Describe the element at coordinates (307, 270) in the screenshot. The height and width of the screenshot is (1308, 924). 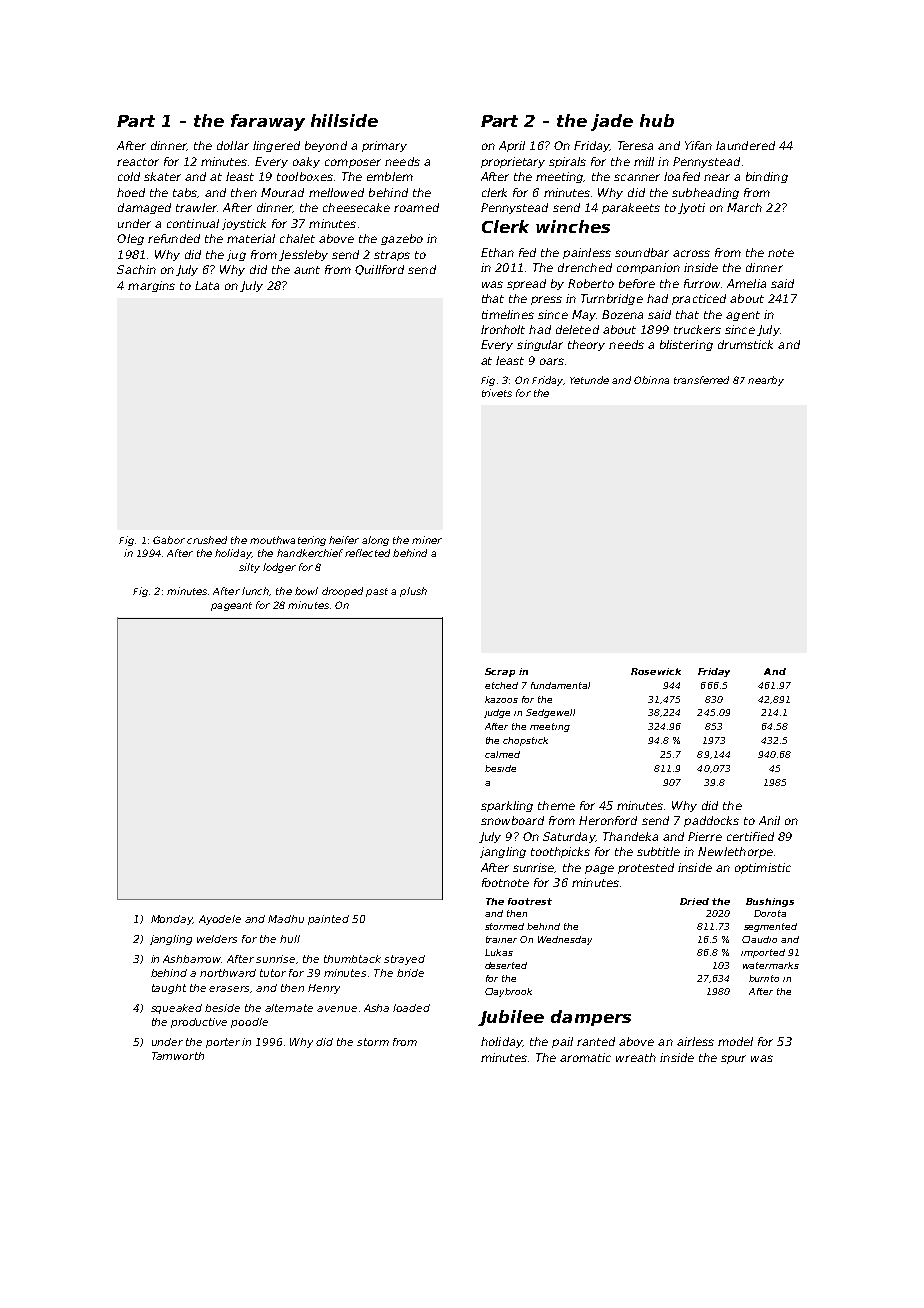
I see `aunt` at that location.
